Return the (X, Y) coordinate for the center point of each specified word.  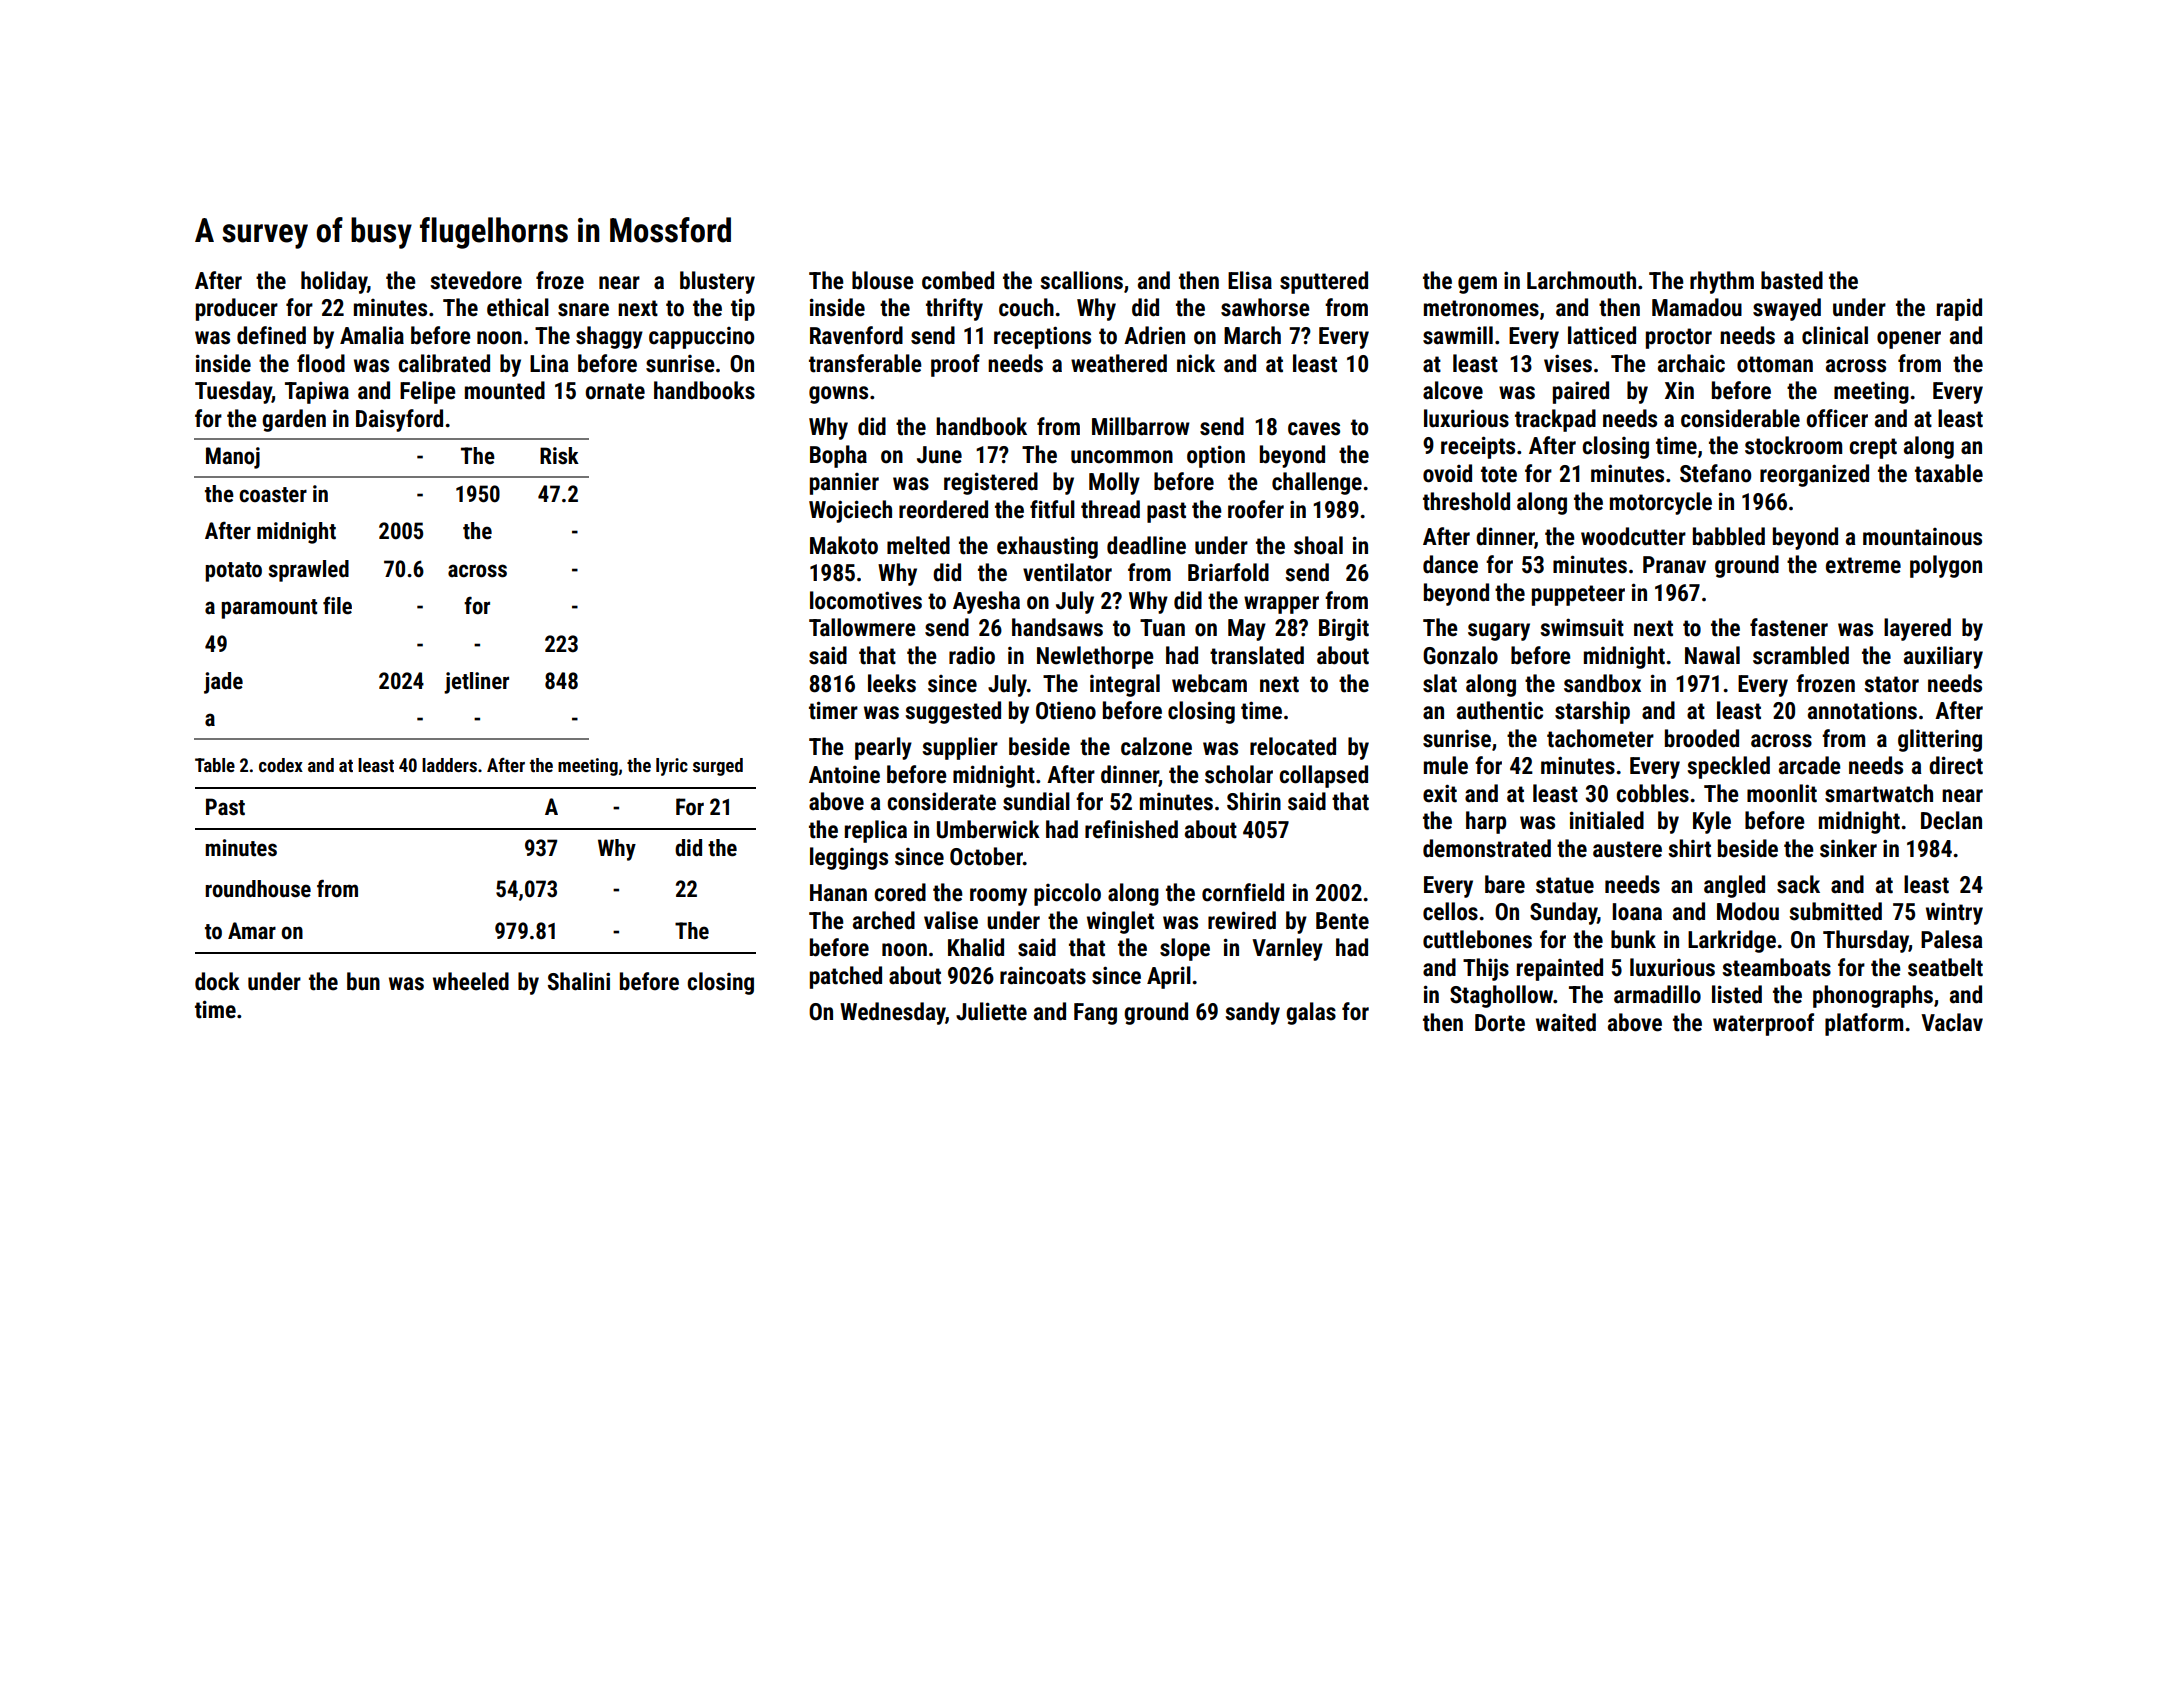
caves (1314, 429)
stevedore (476, 280)
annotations (1862, 711)
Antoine (844, 775)
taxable (1949, 473)
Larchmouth (1581, 280)
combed (958, 280)
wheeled (471, 981)
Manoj (233, 458)
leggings (849, 858)
